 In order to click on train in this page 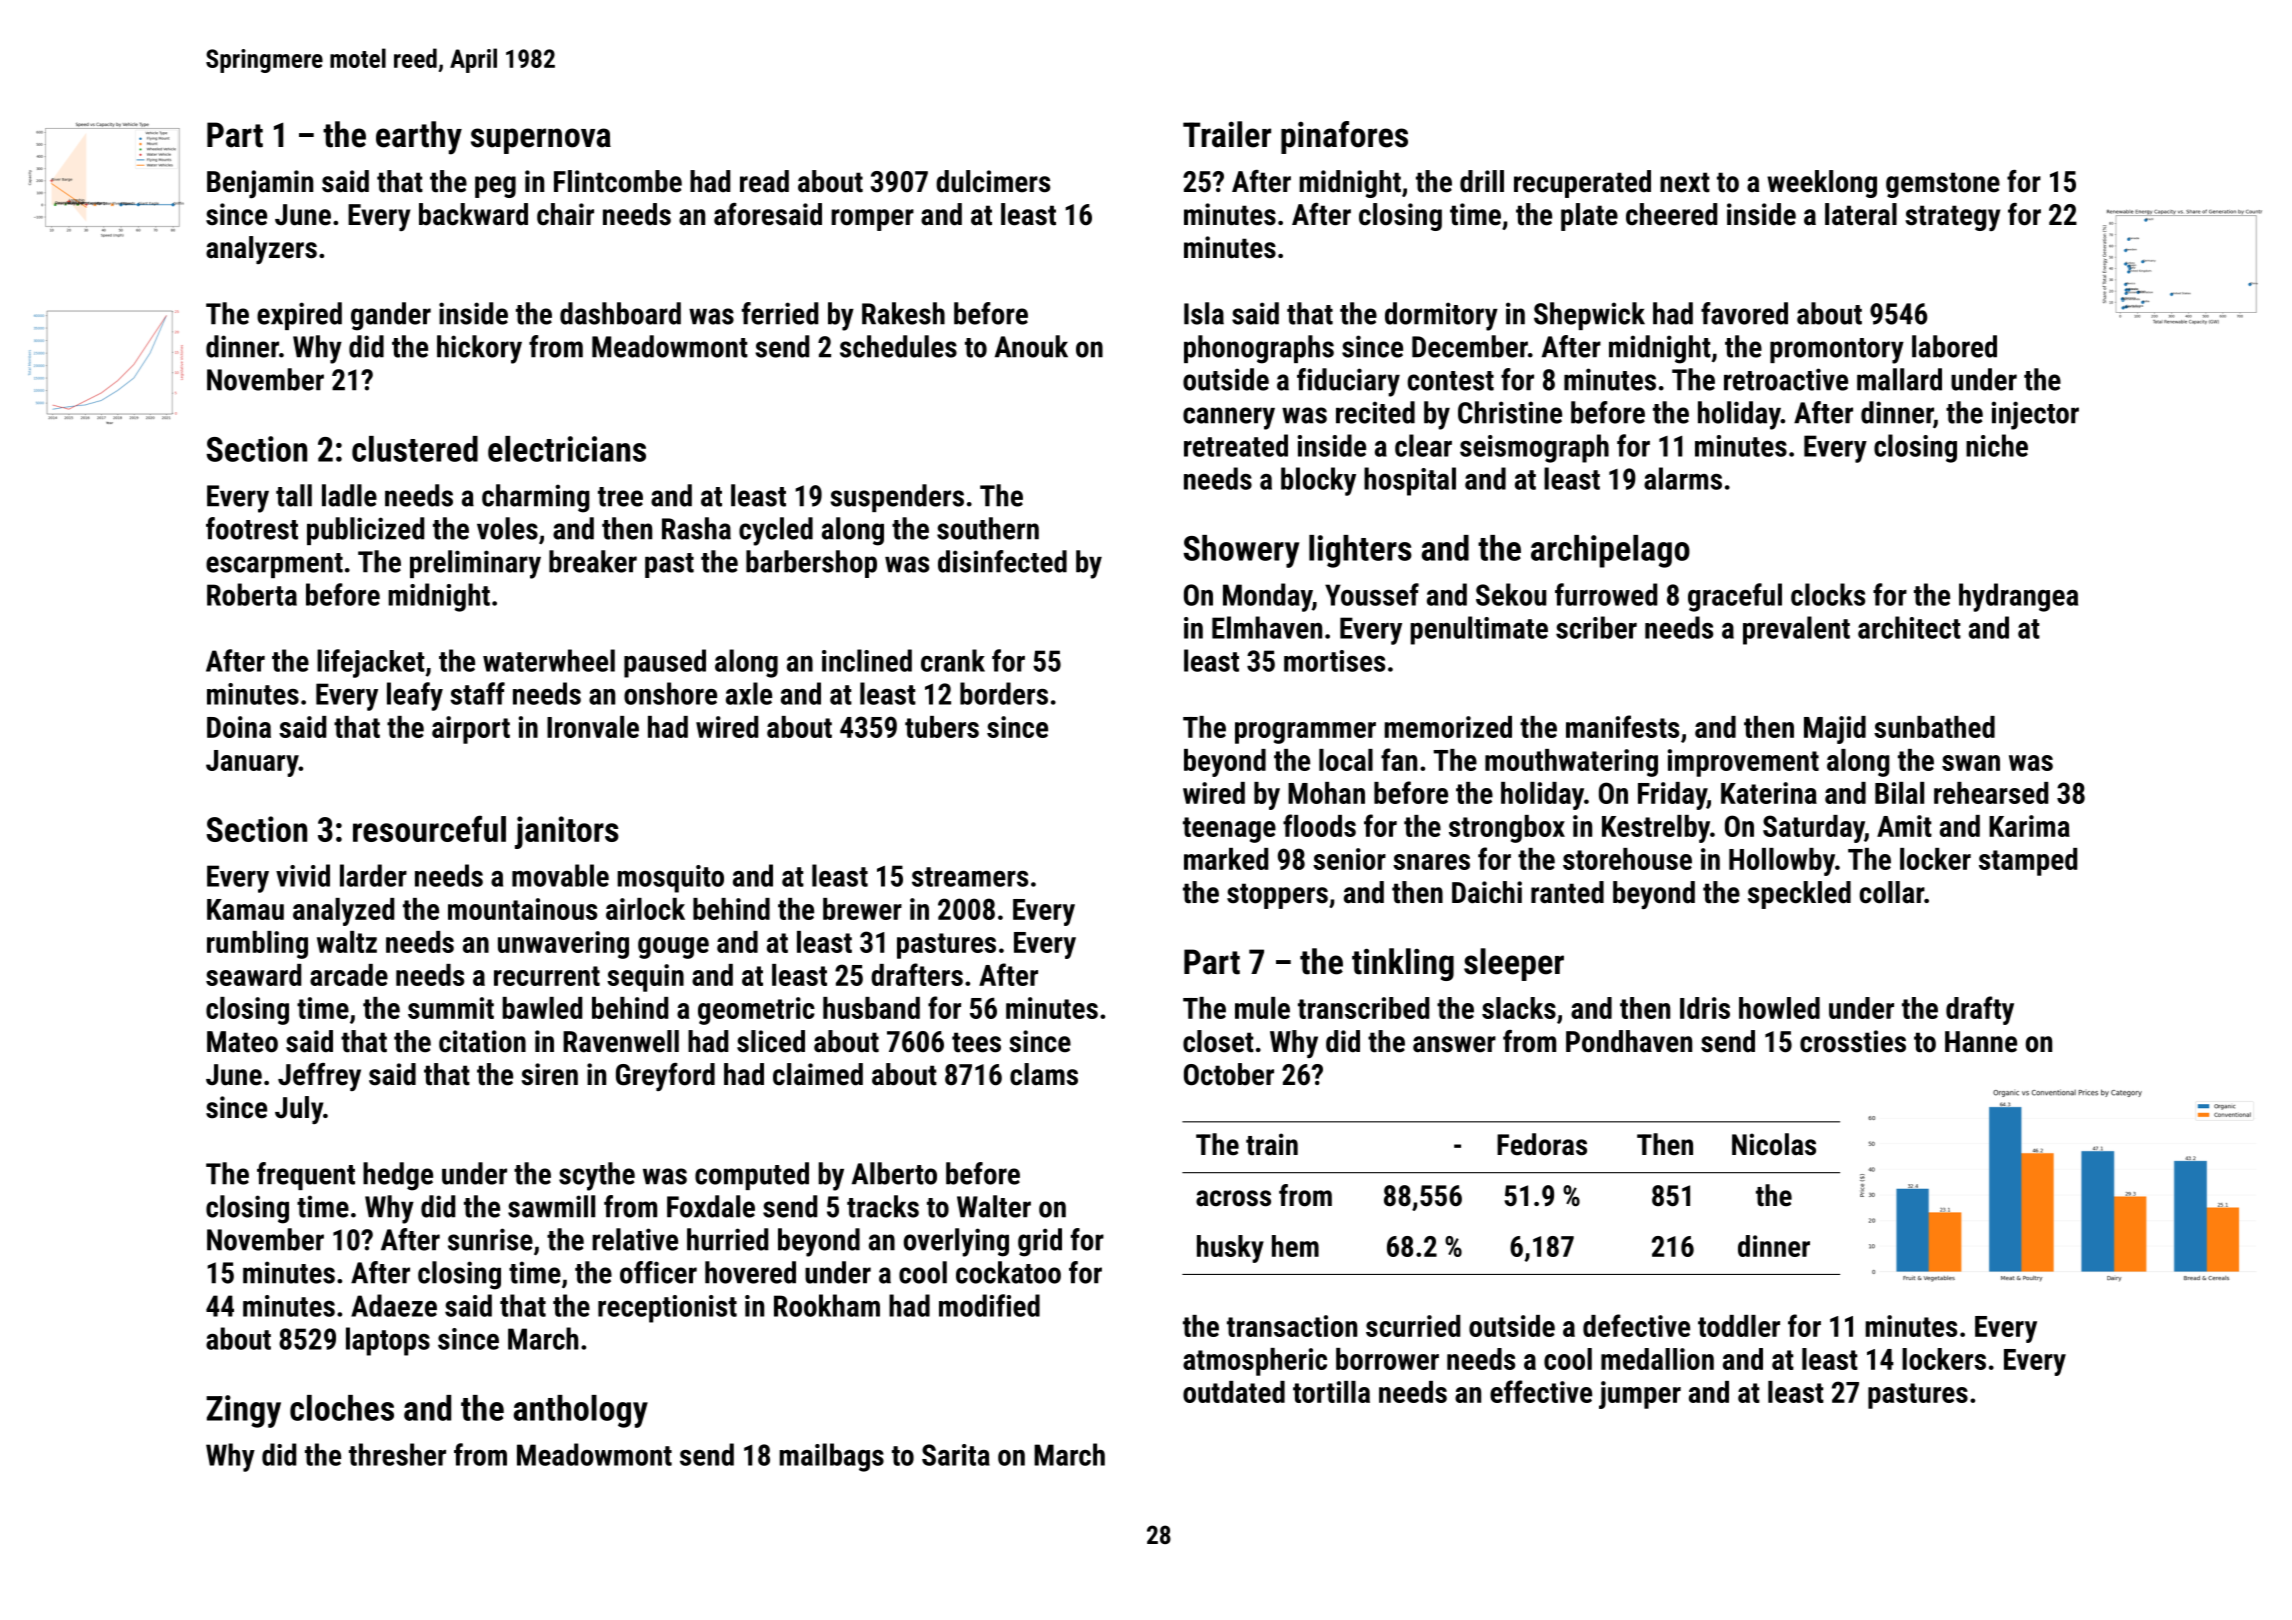, I will do `click(1272, 1144)`.
